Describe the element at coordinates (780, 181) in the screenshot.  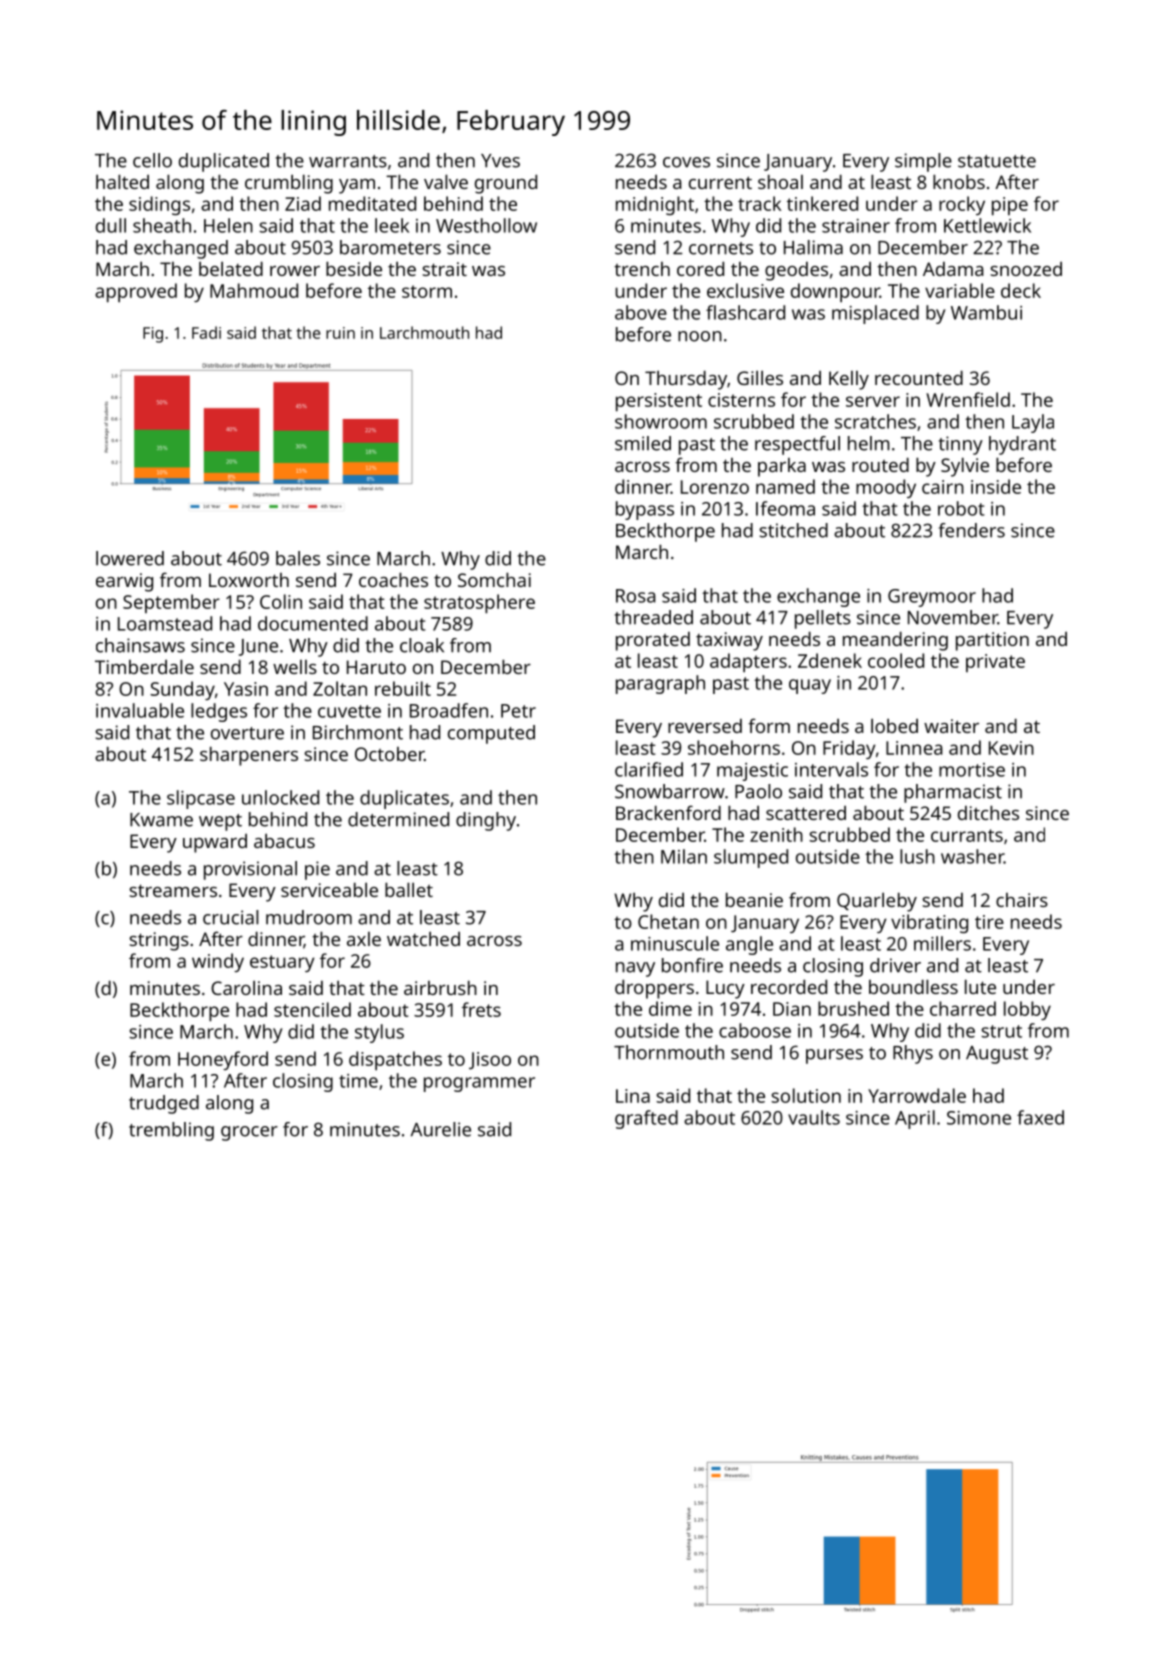
I see `shoal` at that location.
